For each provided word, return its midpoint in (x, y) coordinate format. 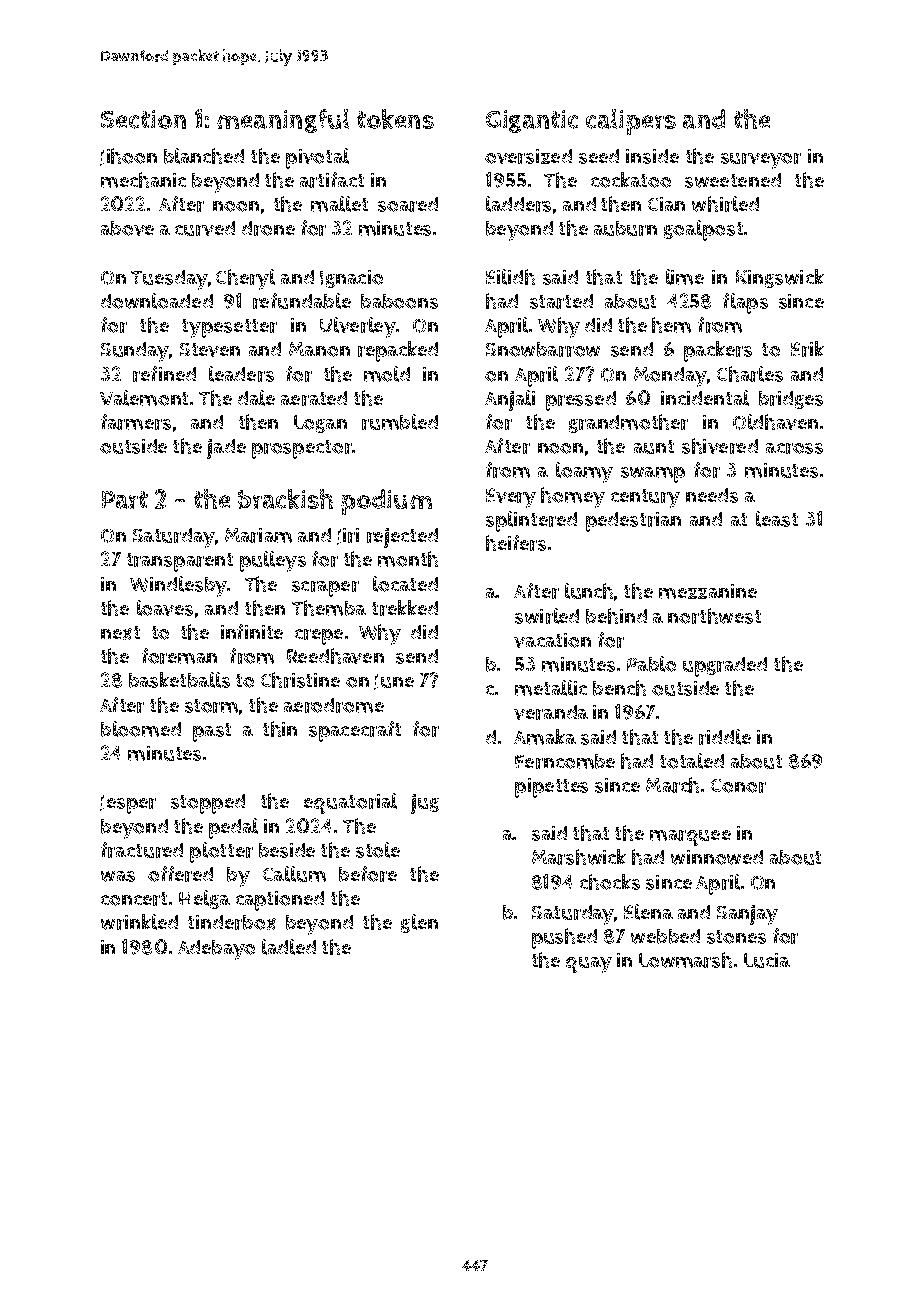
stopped (208, 804)
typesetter (229, 328)
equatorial (350, 803)
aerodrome (334, 705)
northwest (714, 616)
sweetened (733, 180)
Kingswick (780, 278)
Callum (294, 874)
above (127, 228)
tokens (395, 119)
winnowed (717, 857)
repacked (398, 351)
